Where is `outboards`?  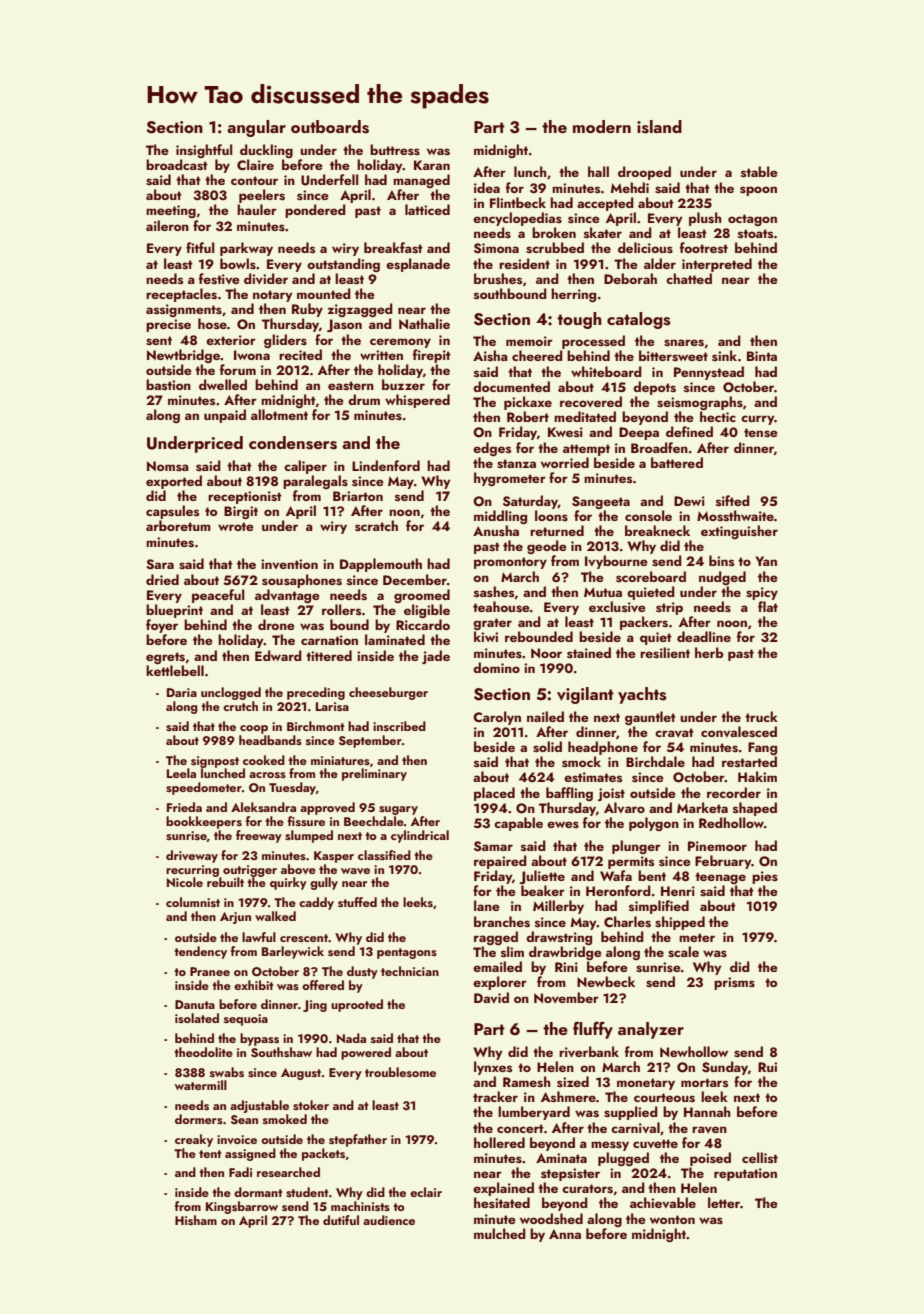
outboards is located at coordinates (330, 127).
